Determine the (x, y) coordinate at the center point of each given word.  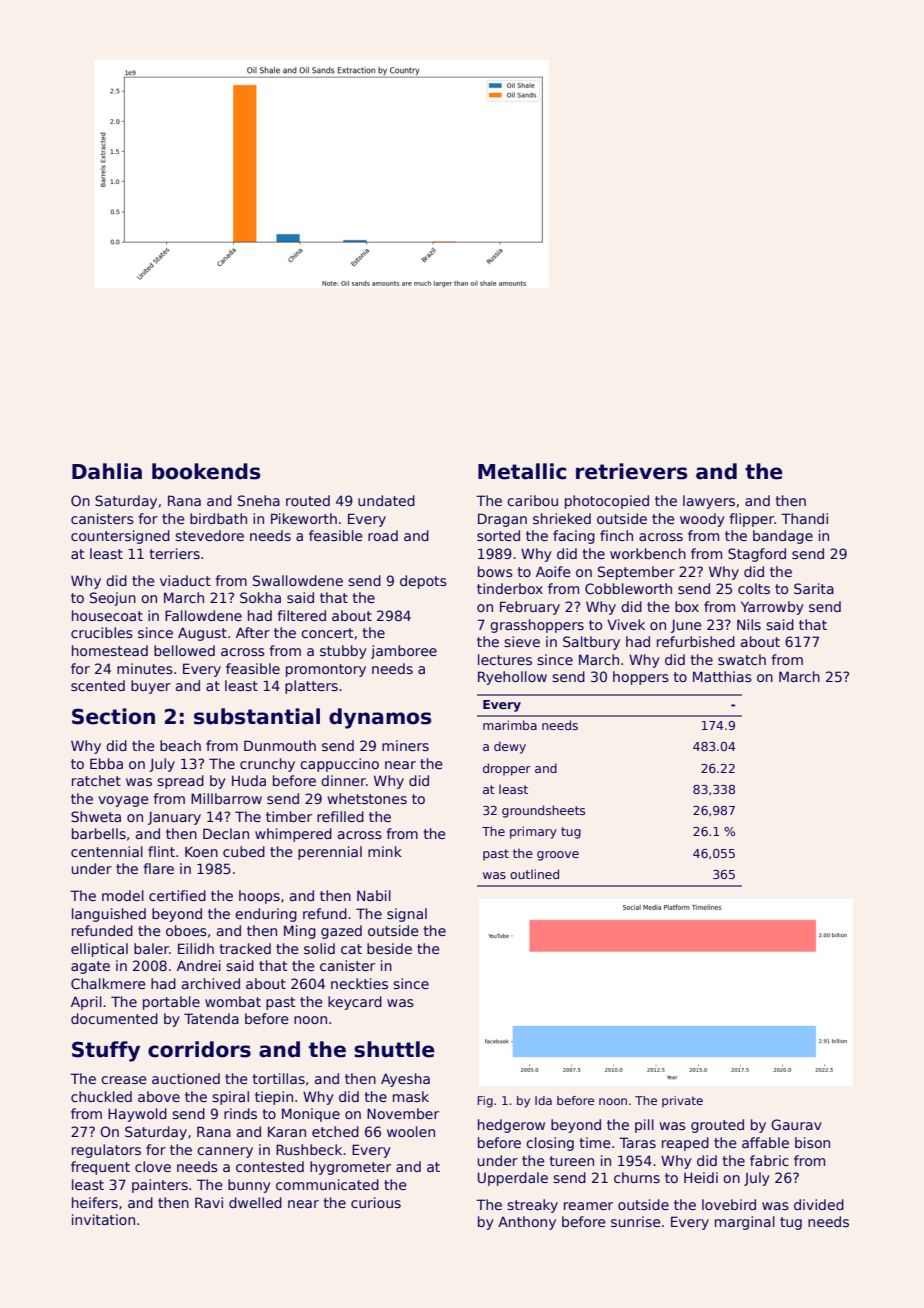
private (682, 1102)
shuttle (394, 1049)
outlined (534, 874)
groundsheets (543, 811)
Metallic (522, 471)
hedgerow (511, 1126)
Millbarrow (226, 798)
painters (160, 1186)
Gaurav (796, 1124)
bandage (783, 537)
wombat (233, 1001)
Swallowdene (298, 580)
